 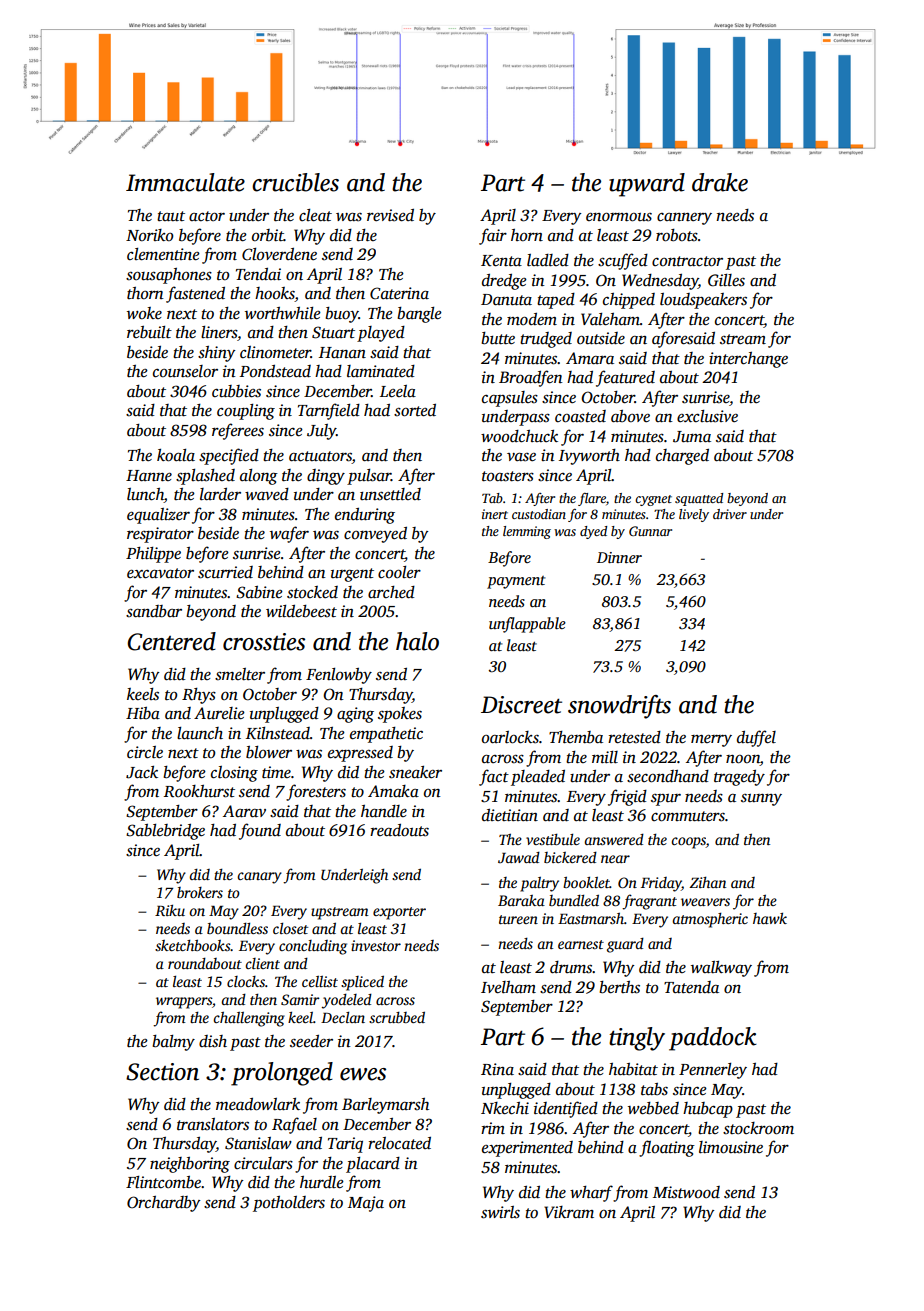 What do you see at coordinates (185, 371) in the screenshot?
I see `counselor` at bounding box center [185, 371].
